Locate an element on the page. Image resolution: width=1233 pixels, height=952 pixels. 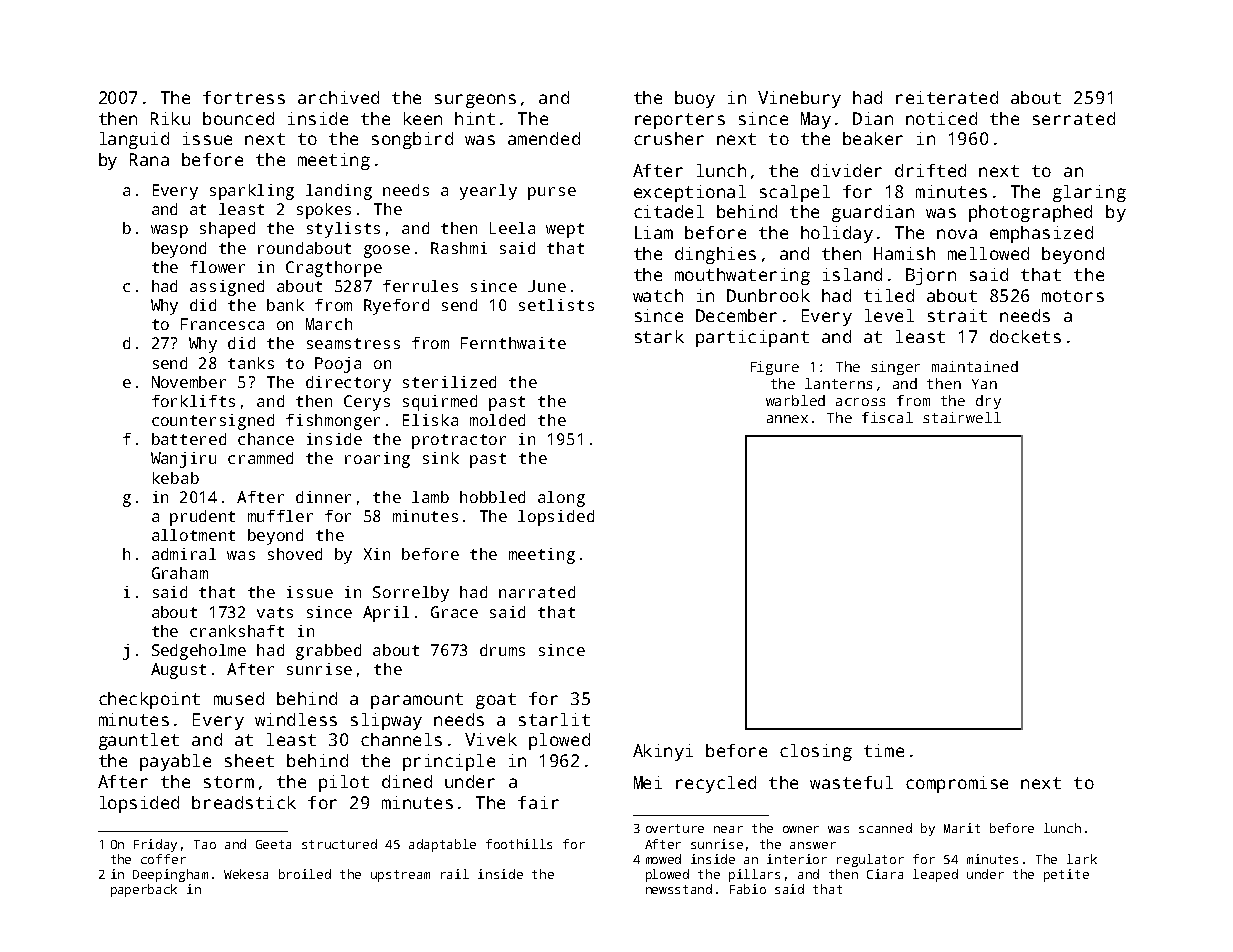
Fabio is located at coordinates (748, 889).
